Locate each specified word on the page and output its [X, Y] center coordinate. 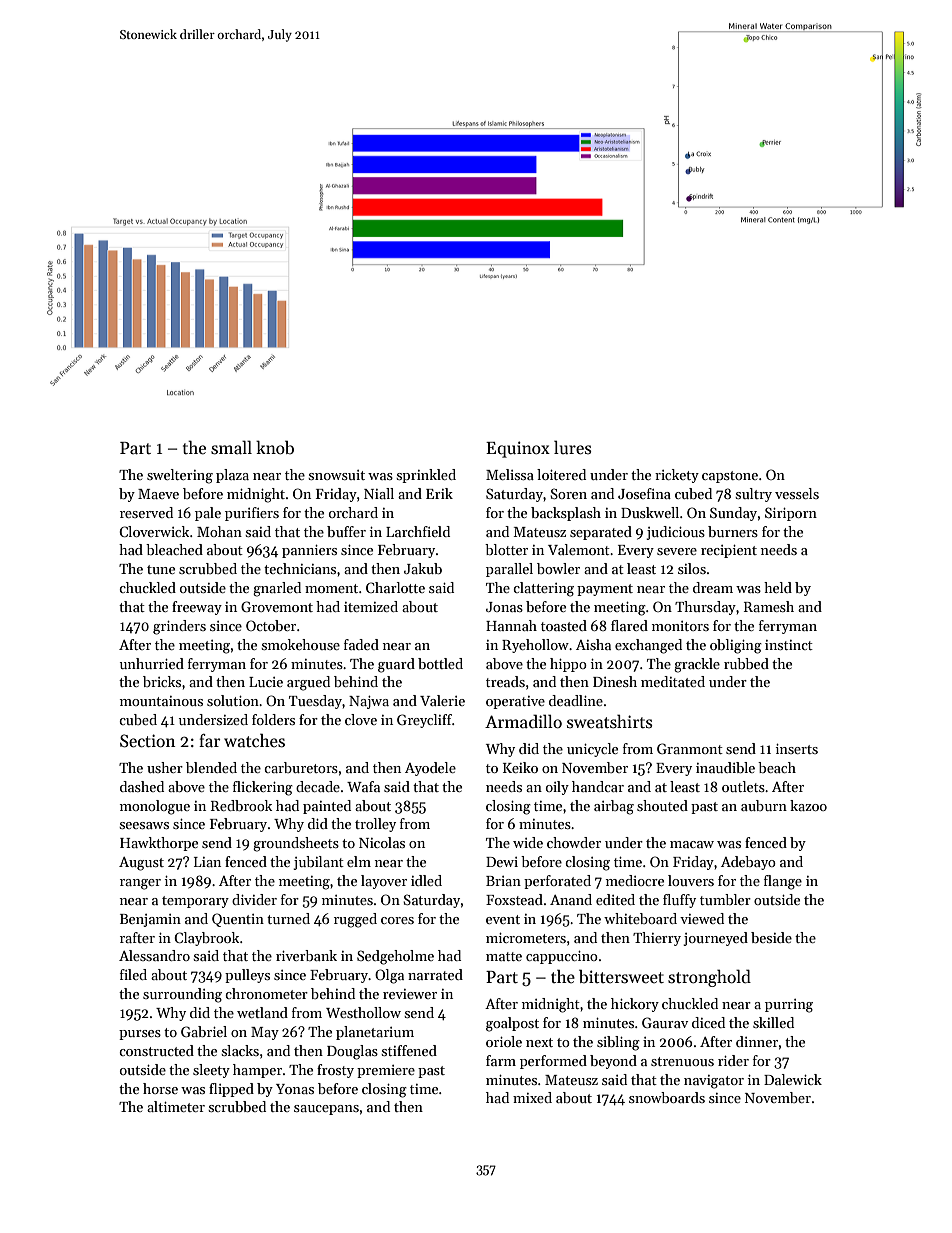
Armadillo [523, 721]
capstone [730, 477]
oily [557, 788]
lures [573, 447]
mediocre [635, 880]
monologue [155, 807]
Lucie [266, 682]
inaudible [725, 767]
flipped [231, 1090]
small [231, 447]
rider [733, 1060]
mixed [532, 1097]
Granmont [690, 748]
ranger [140, 884]
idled [426, 880]
